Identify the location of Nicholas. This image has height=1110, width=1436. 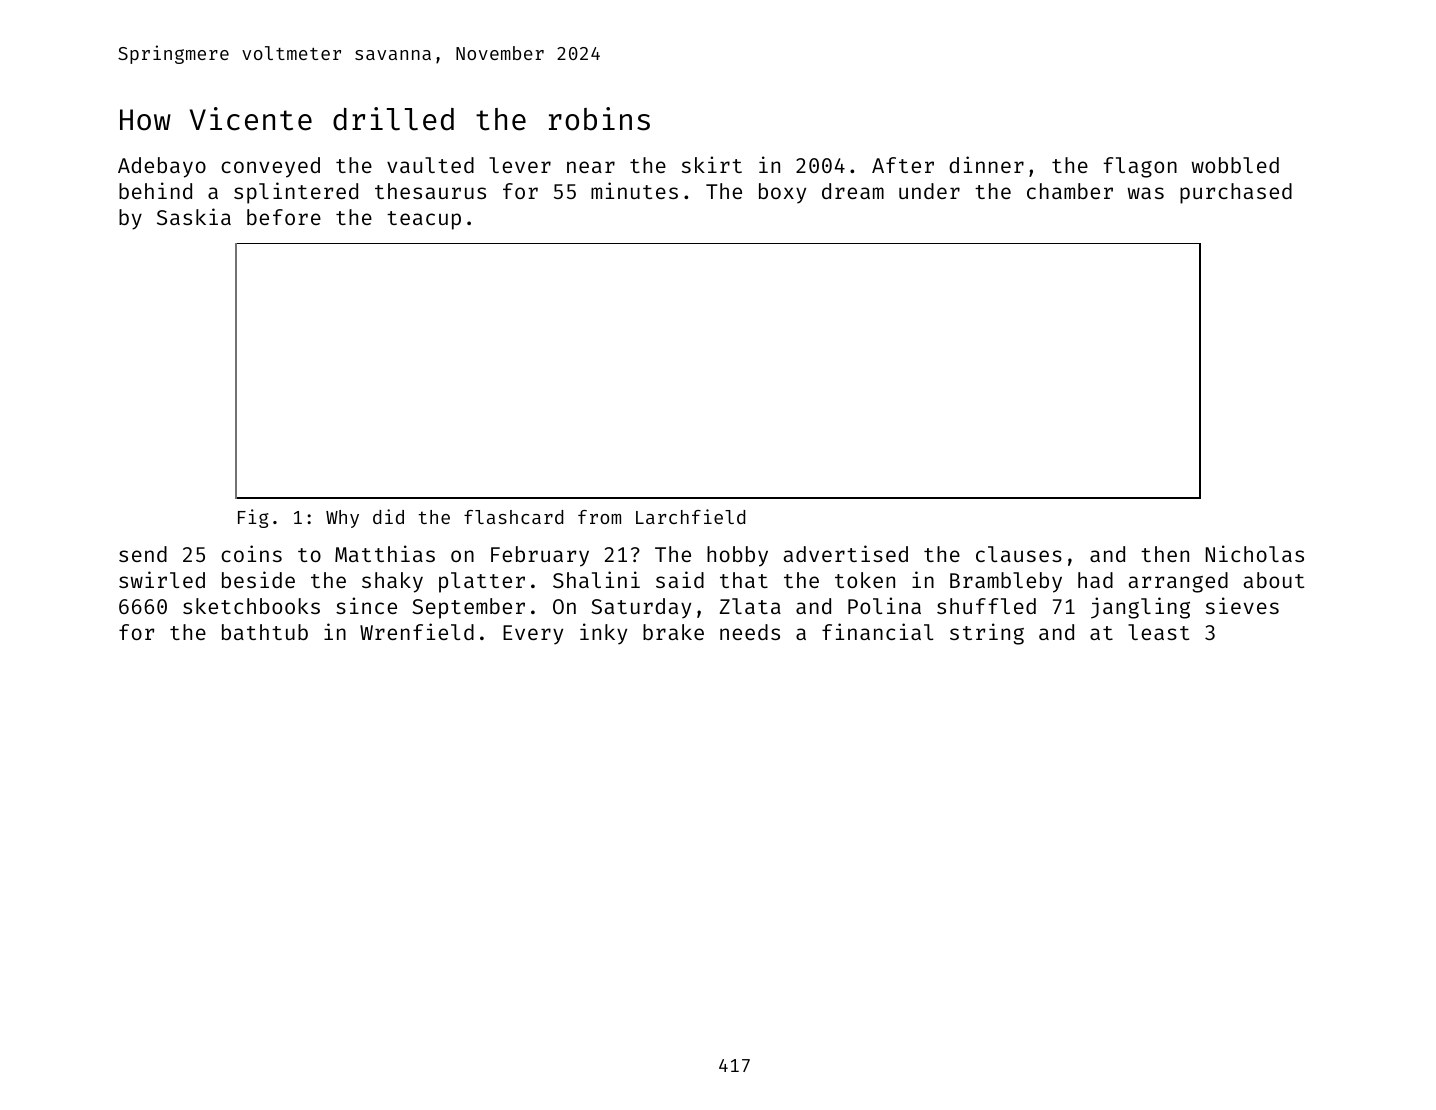
(1255, 553).
